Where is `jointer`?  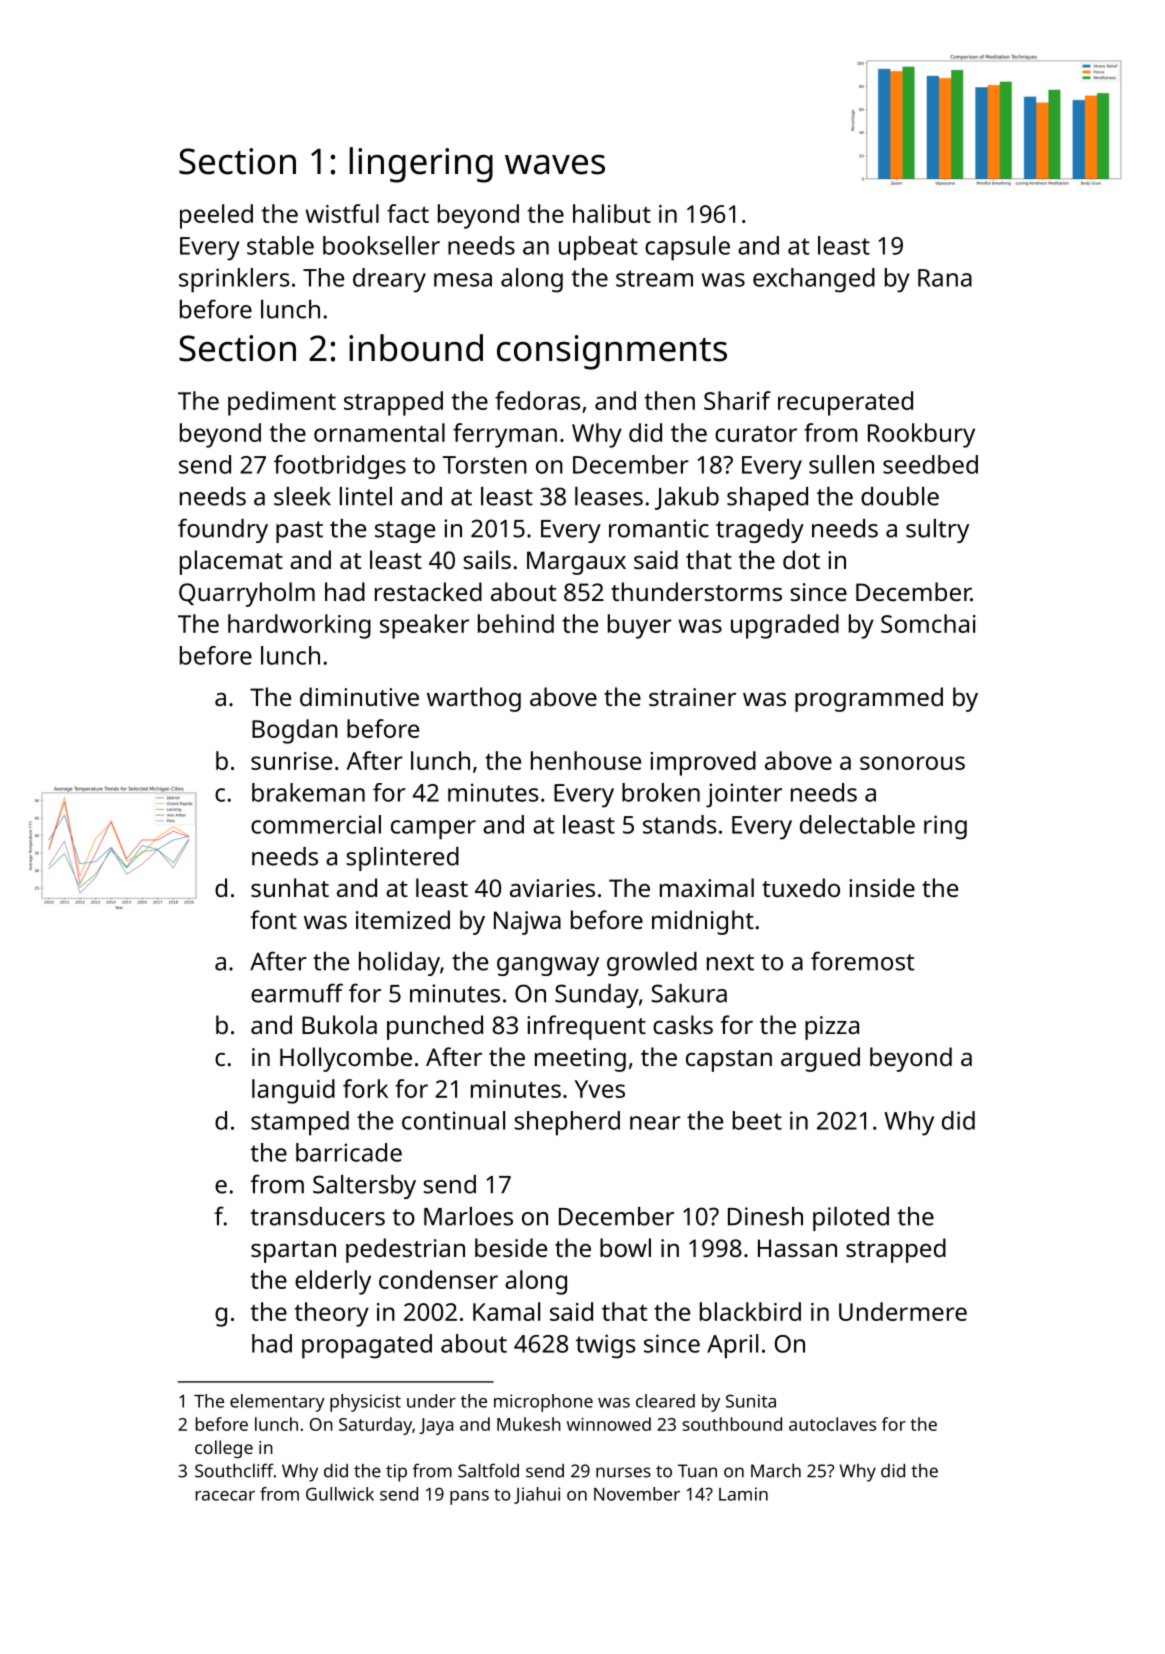
jointer is located at coordinates (744, 795).
